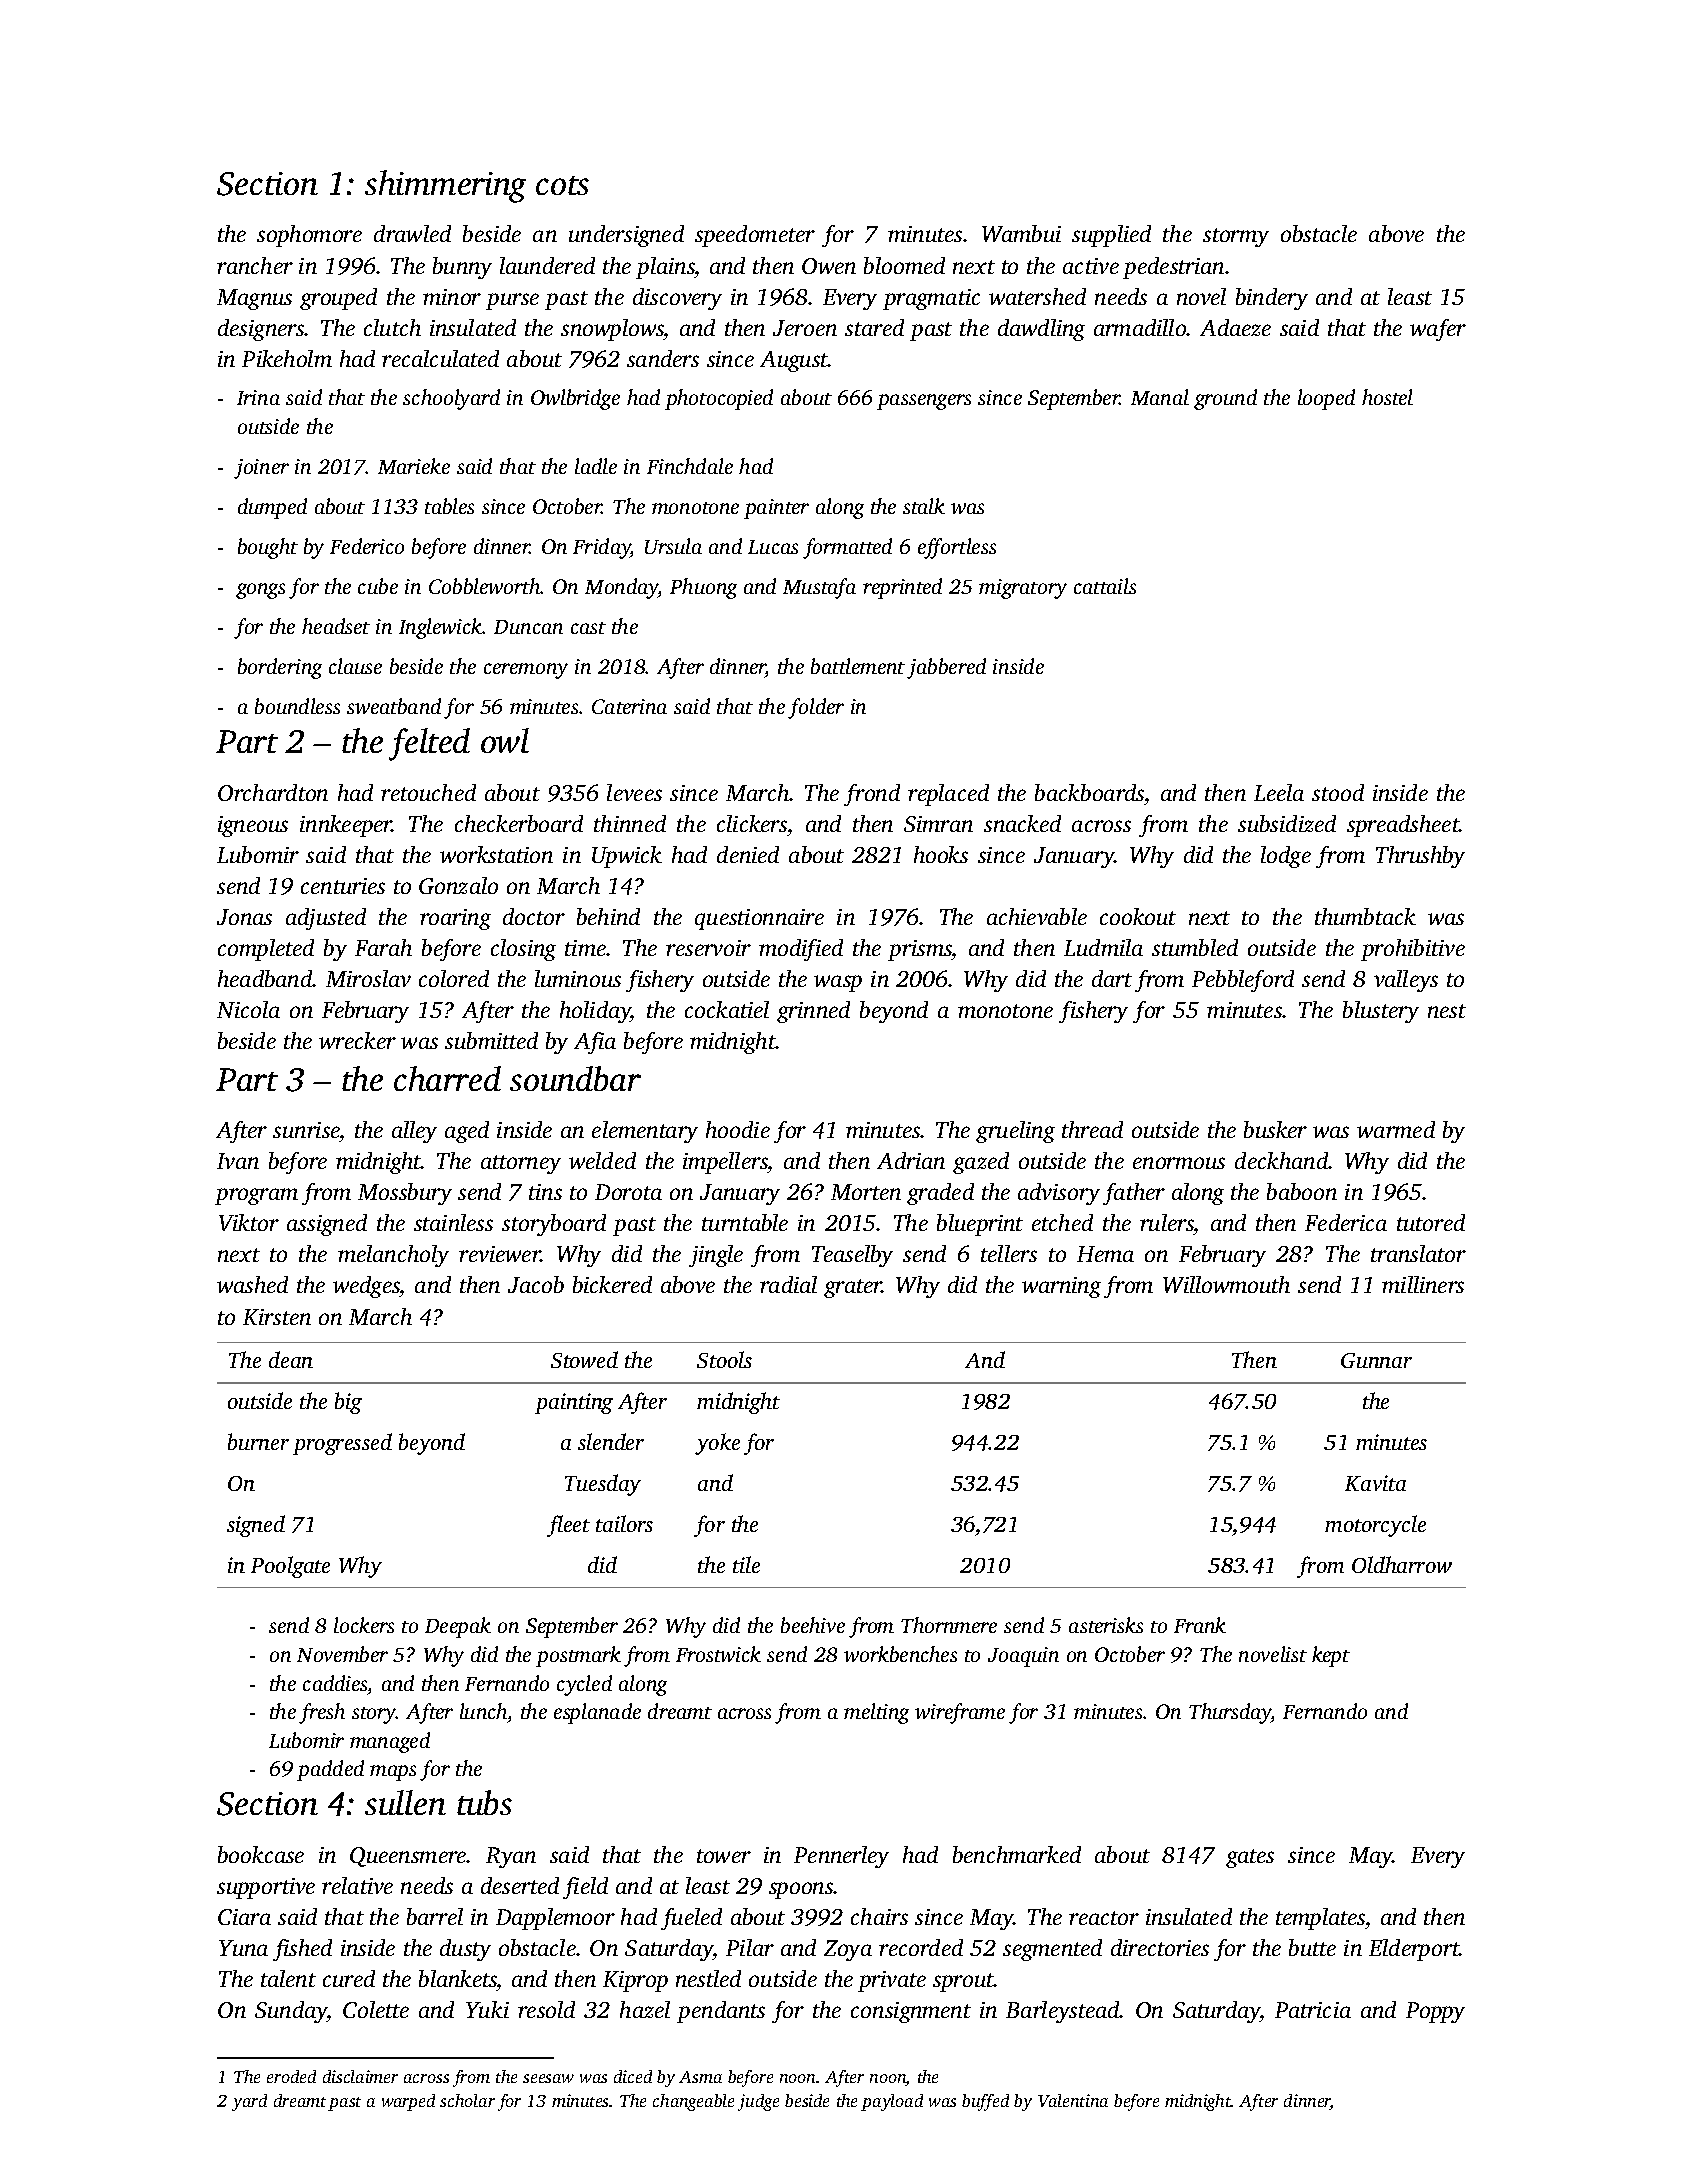 The image size is (1683, 2178). I want to click on backboards, so click(1089, 792).
